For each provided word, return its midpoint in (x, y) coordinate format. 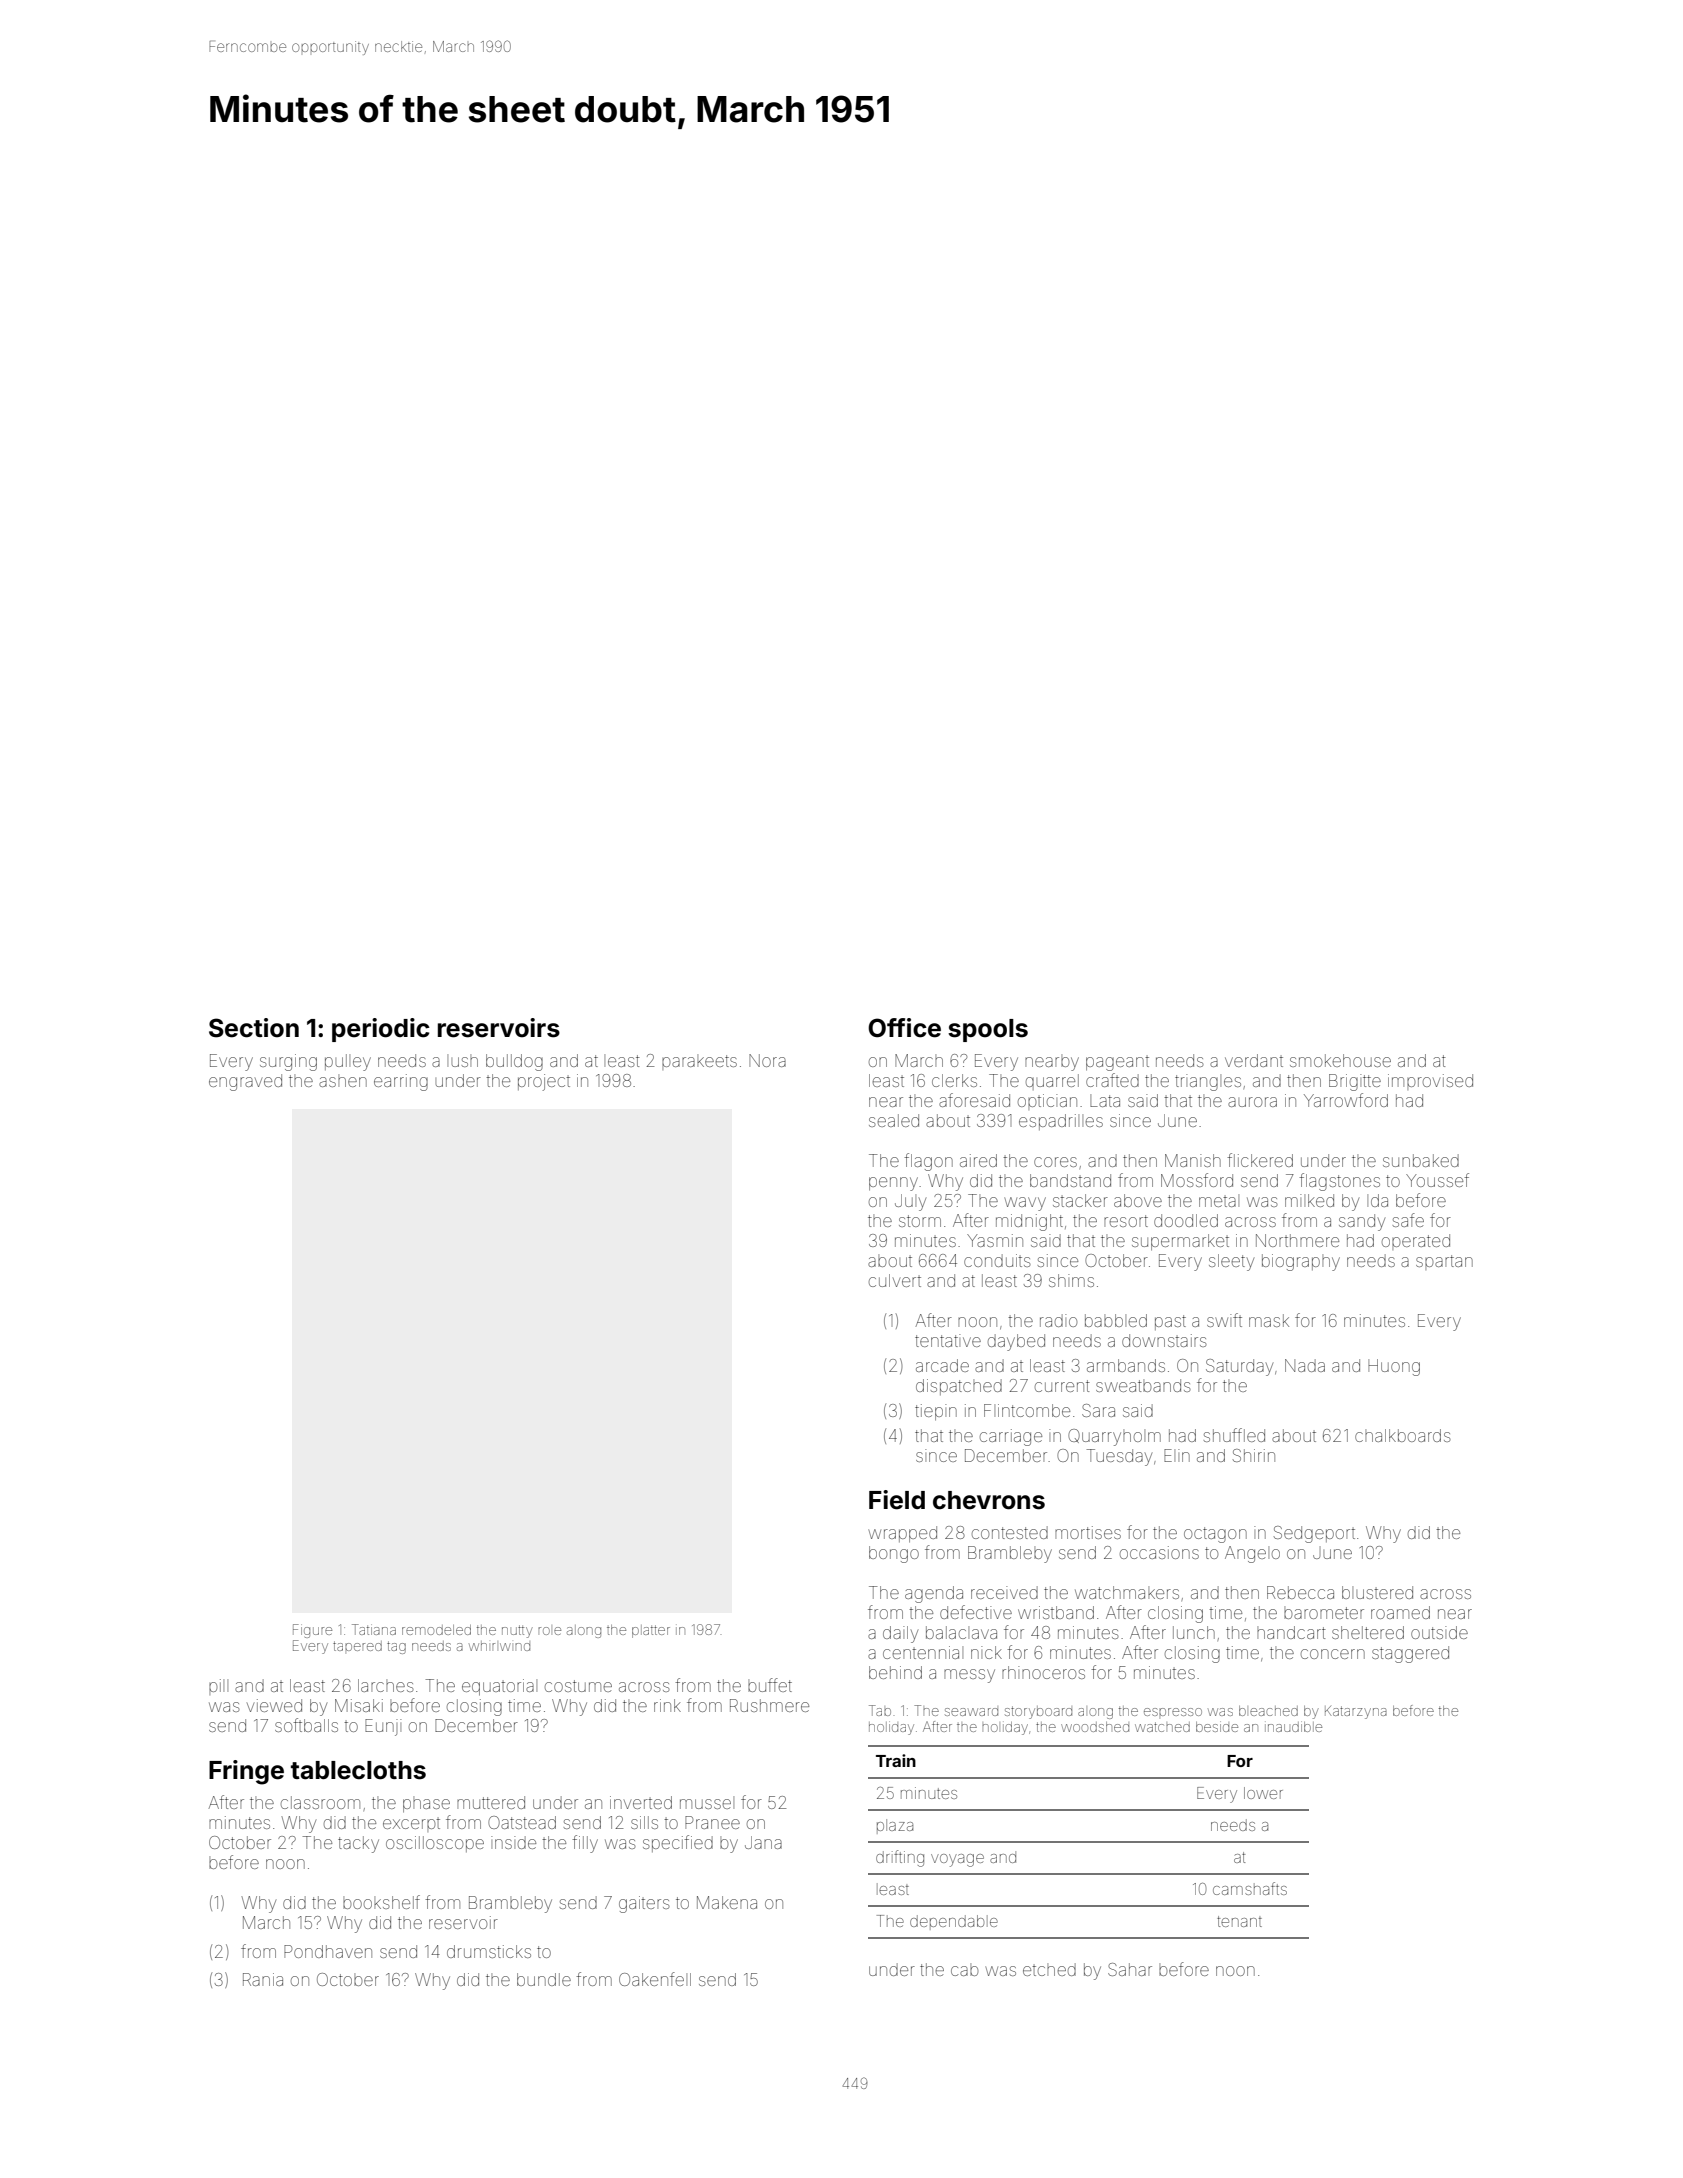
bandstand (1070, 1180)
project (544, 1082)
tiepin (936, 1412)
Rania (263, 1979)
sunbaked (1421, 1160)
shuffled (1234, 1435)
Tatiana (374, 1629)
